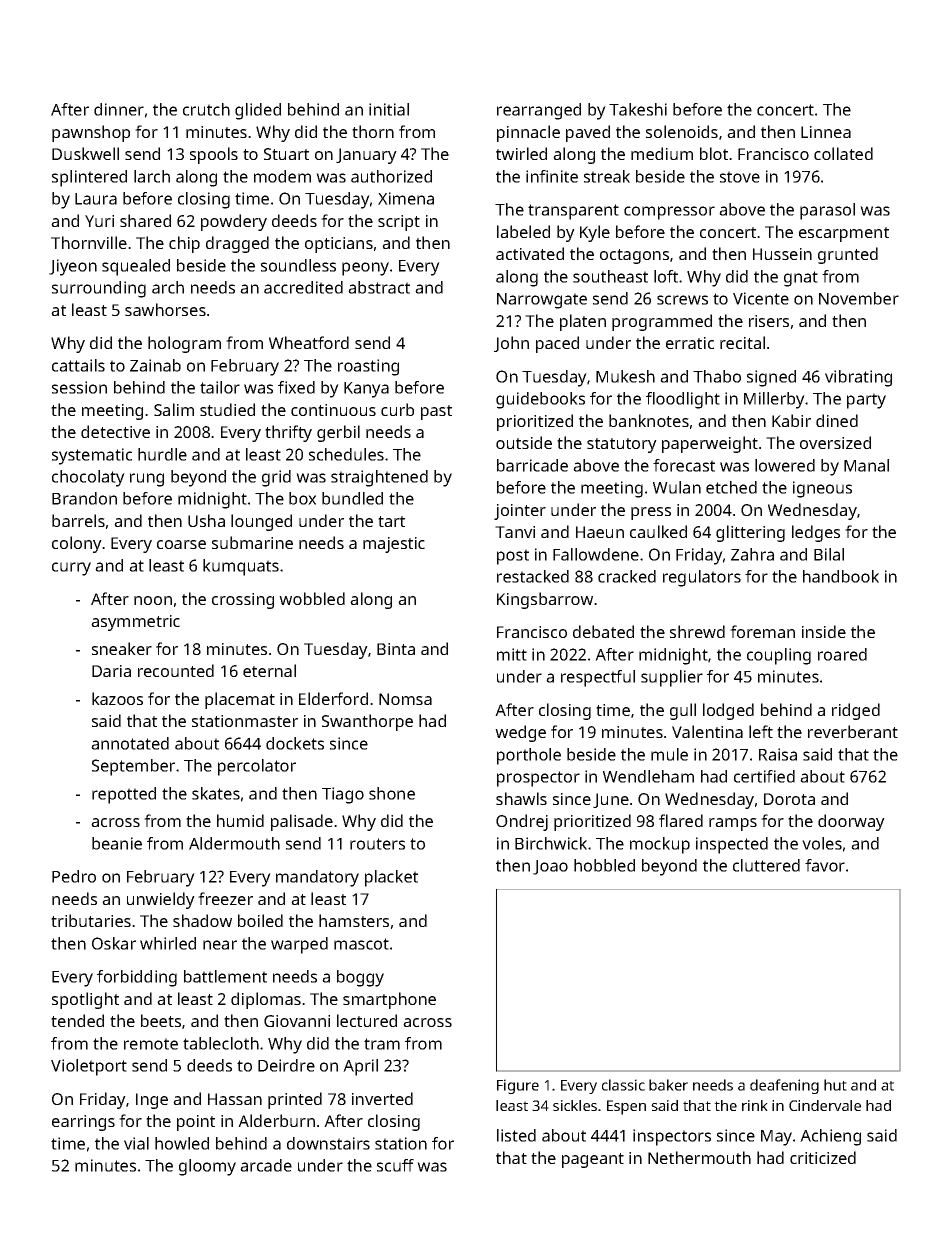 This screenshot has width=952, height=1233. I want to click on Bilal, so click(829, 554).
